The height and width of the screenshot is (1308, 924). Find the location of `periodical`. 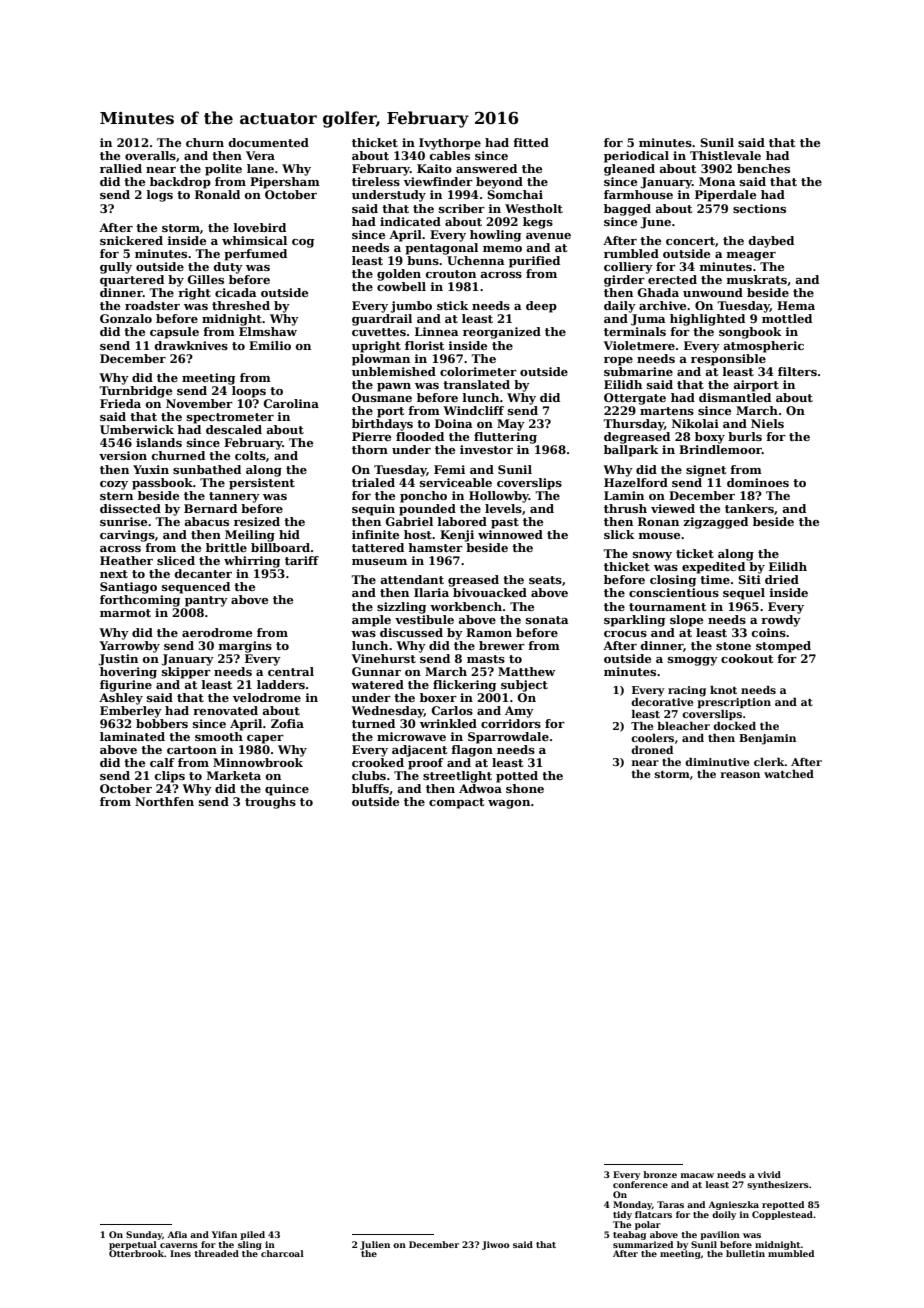

periodical is located at coordinates (636, 157).
